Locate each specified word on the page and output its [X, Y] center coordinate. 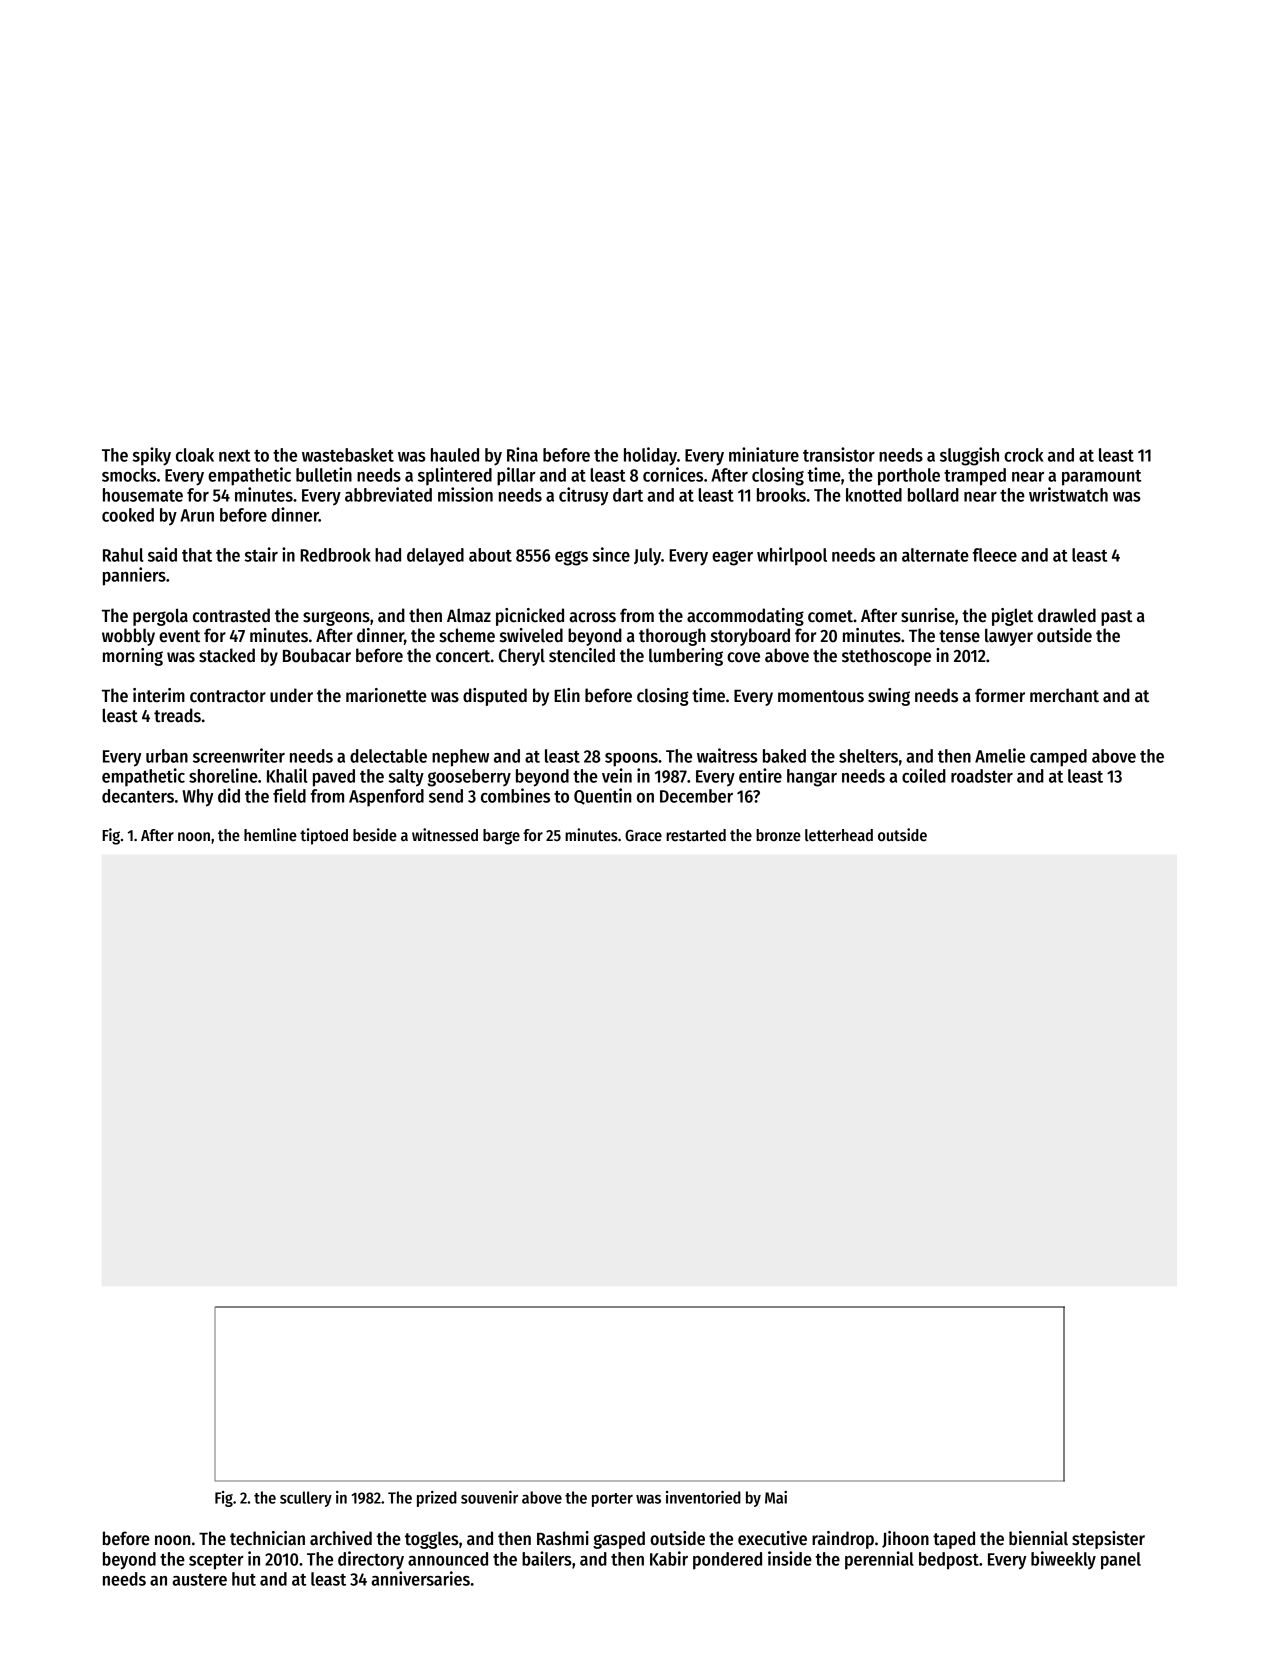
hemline [270, 834]
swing [889, 697]
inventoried [703, 1497]
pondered [727, 1561]
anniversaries [420, 1578]
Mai [776, 1497]
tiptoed [324, 836]
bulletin [324, 474]
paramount [1101, 478]
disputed [495, 697]
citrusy [584, 496]
